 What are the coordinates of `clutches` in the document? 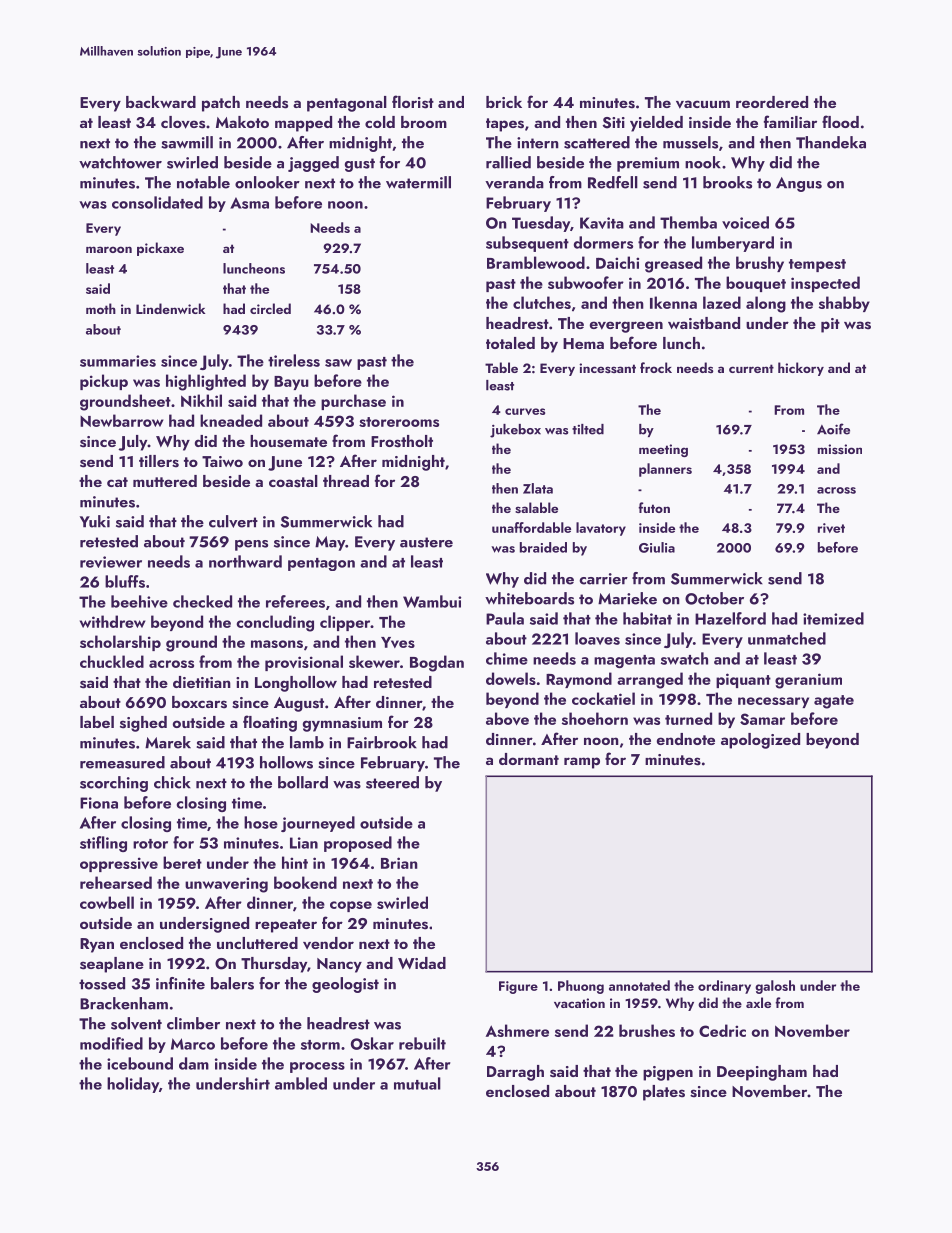 It's located at (542, 302).
